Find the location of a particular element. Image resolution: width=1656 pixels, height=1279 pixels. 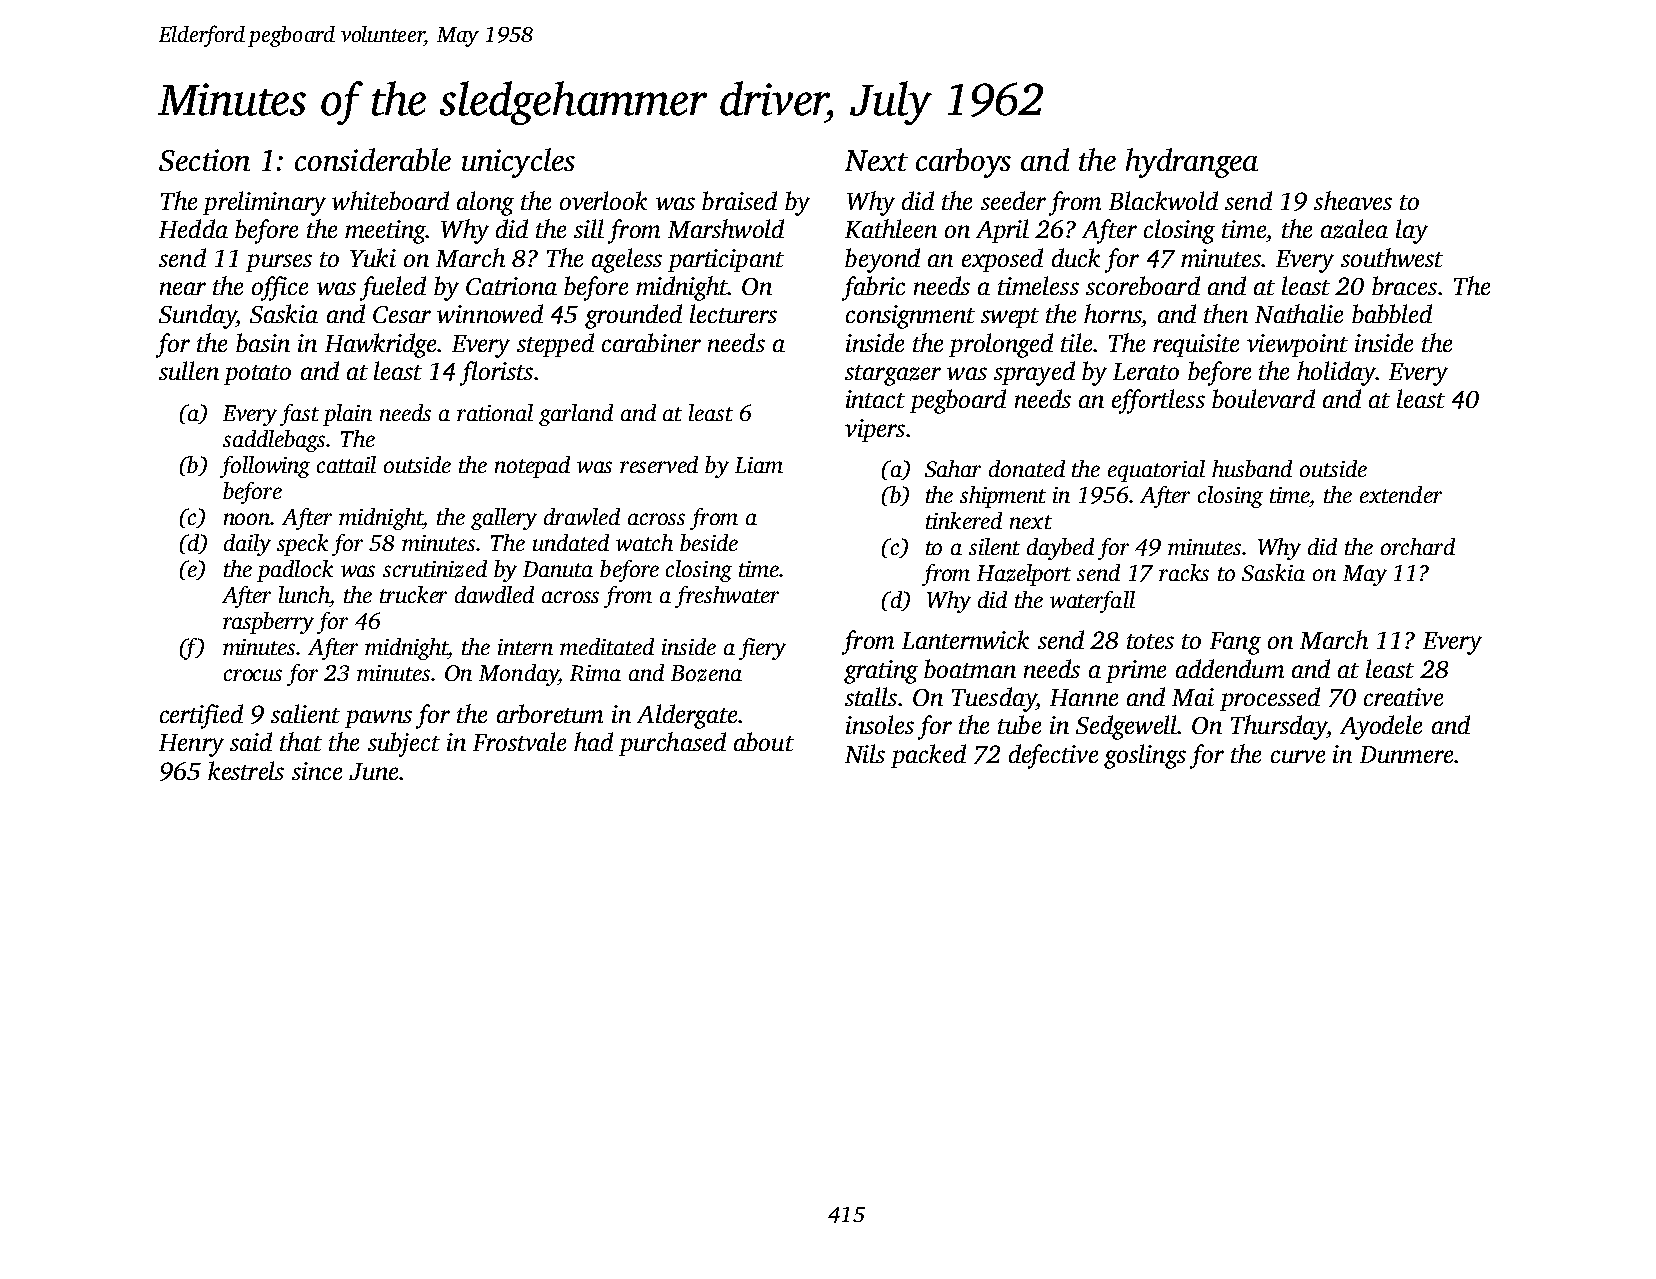

lunch is located at coordinates (304, 594).
